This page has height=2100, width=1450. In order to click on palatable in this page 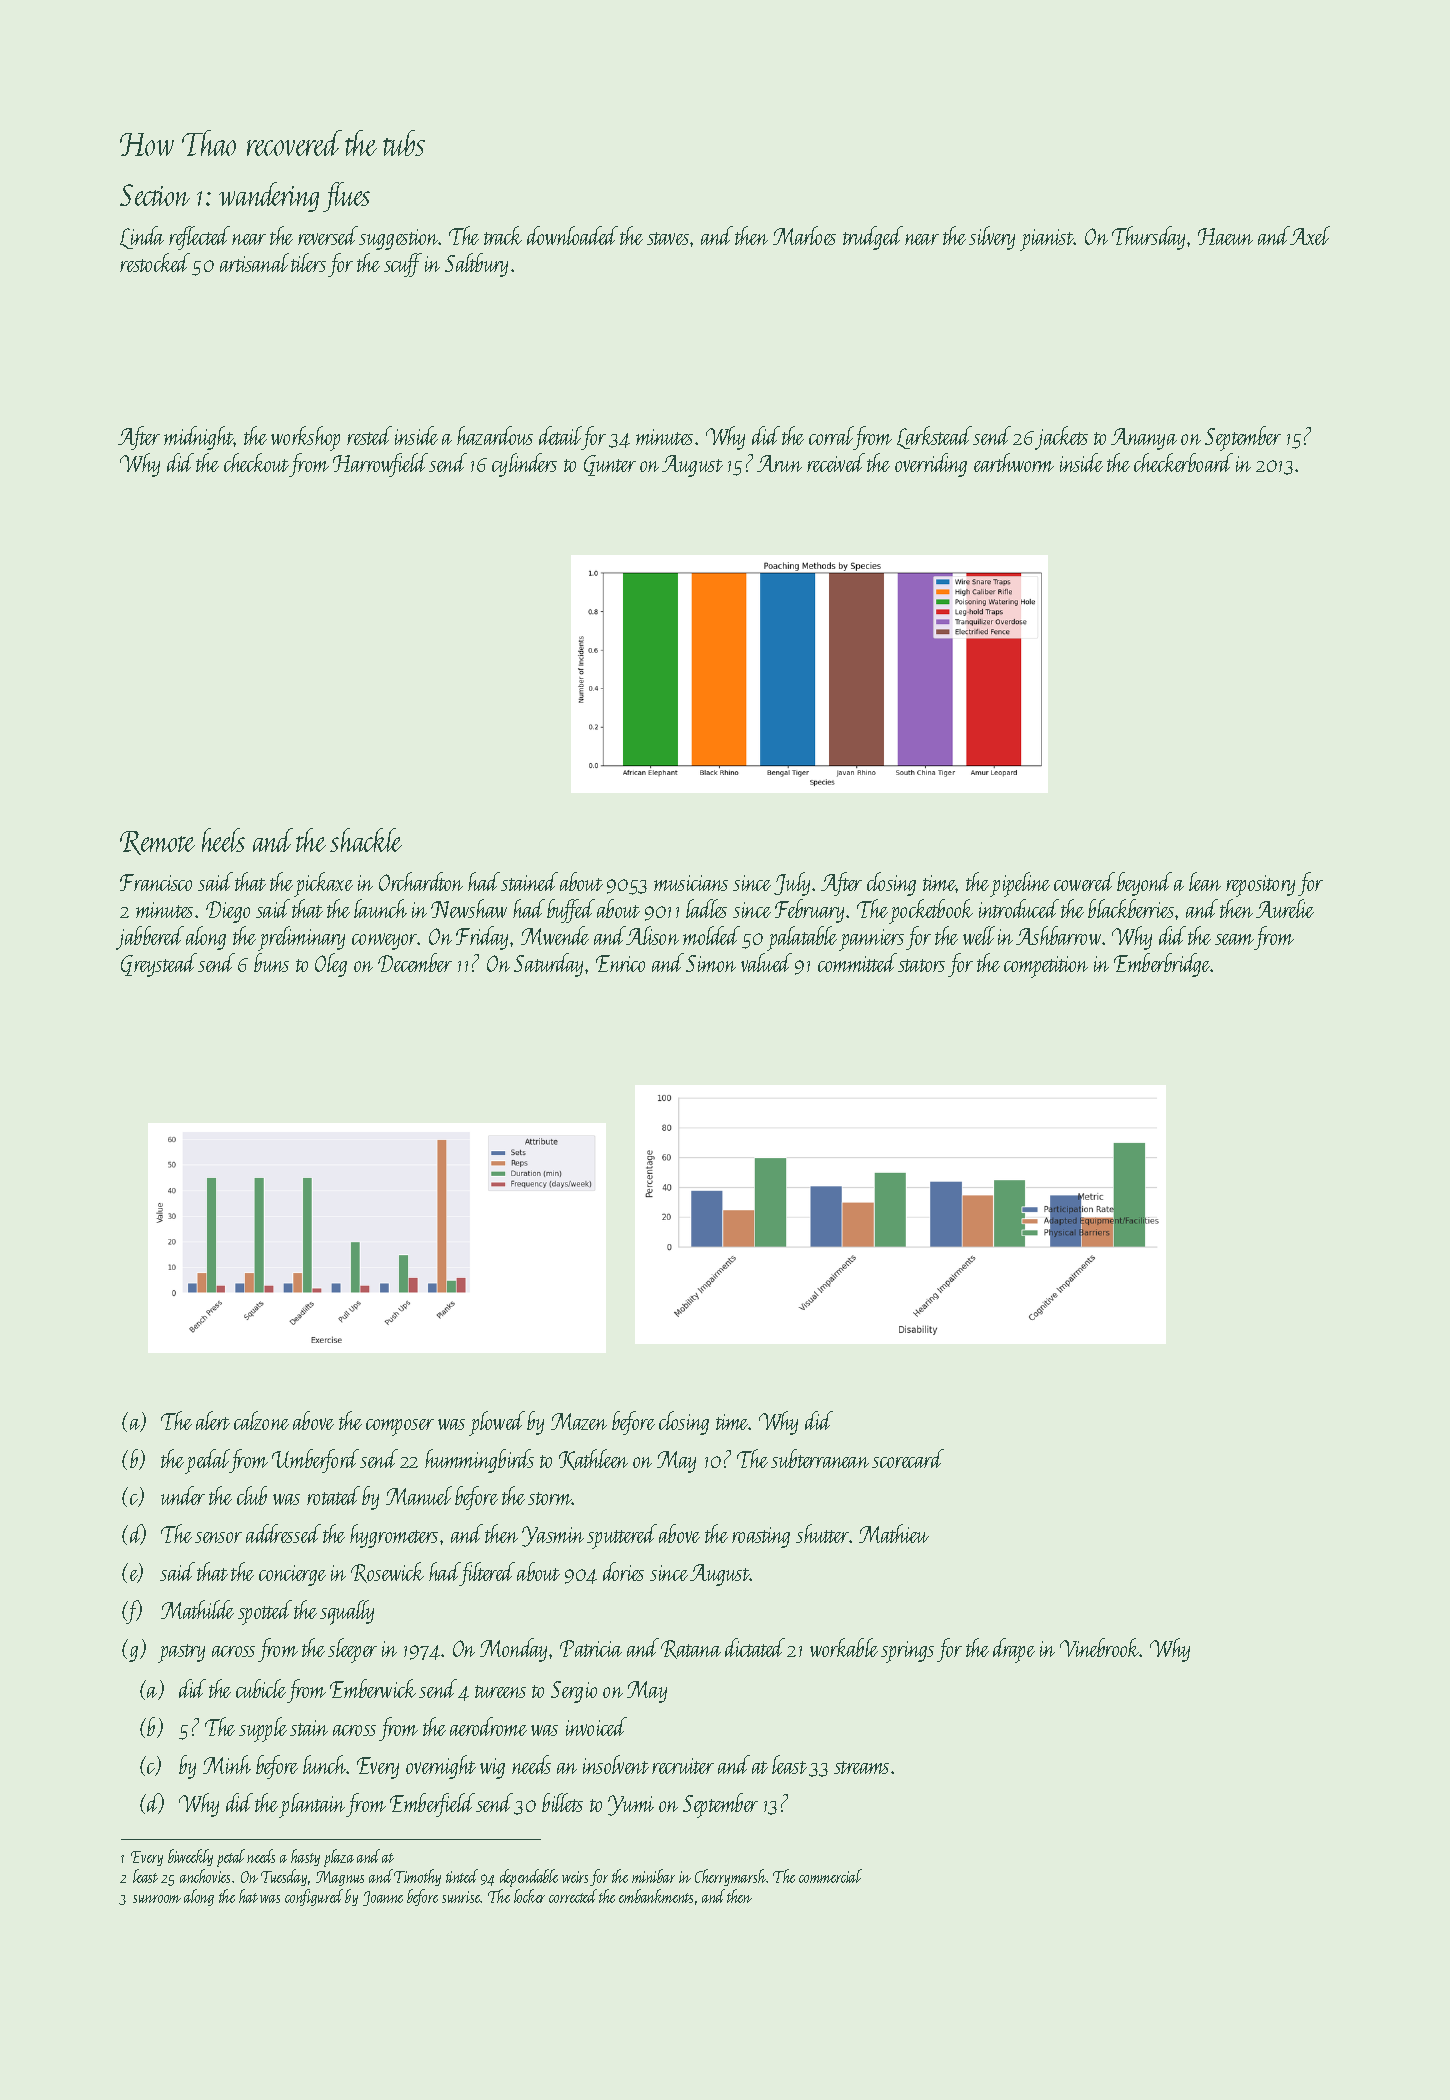, I will do `click(802, 938)`.
